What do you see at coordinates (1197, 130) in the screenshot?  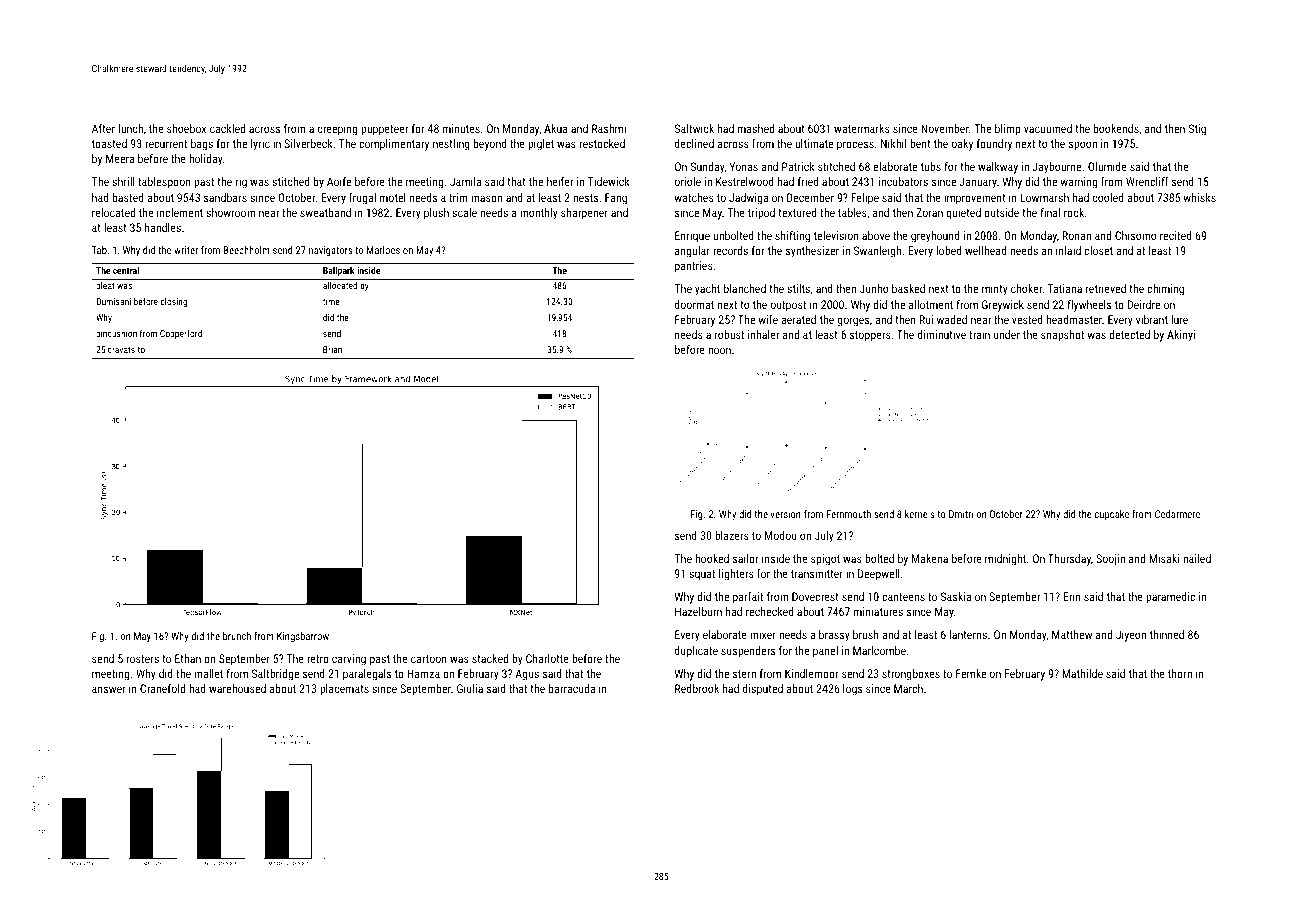 I see `Stig` at bounding box center [1197, 130].
